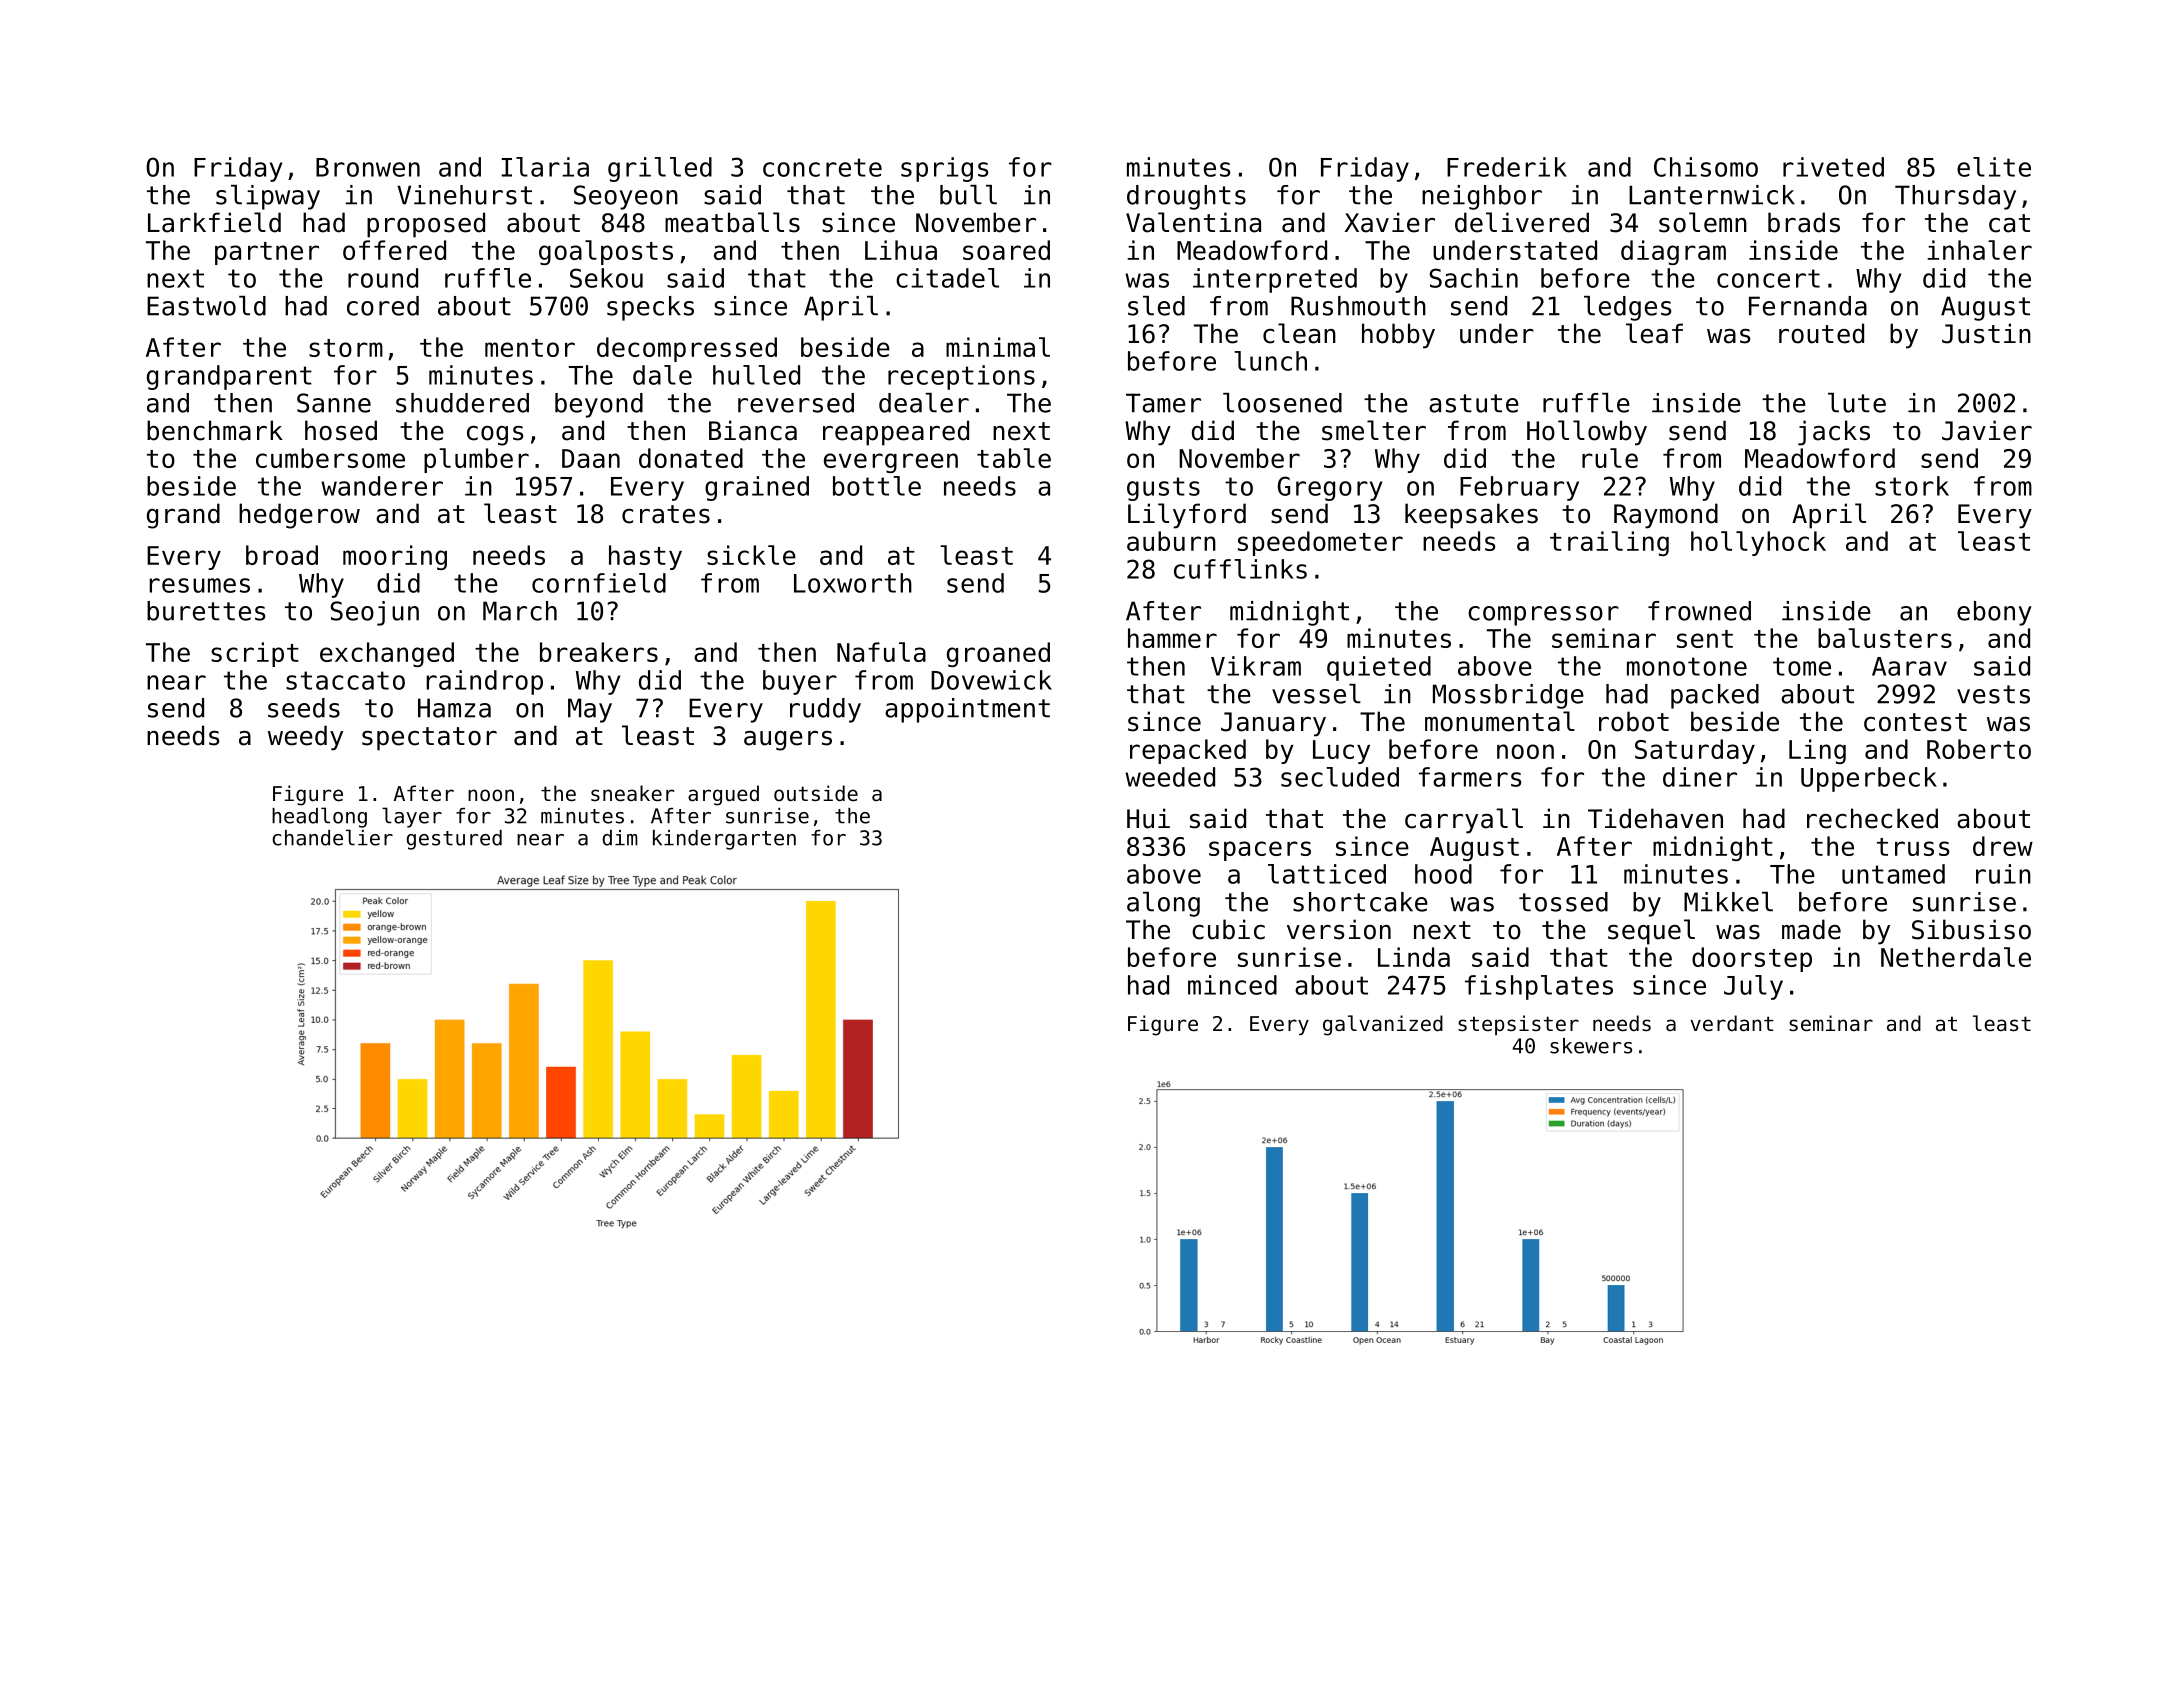 The height and width of the screenshot is (1683, 2178). I want to click on slipway, so click(268, 197).
